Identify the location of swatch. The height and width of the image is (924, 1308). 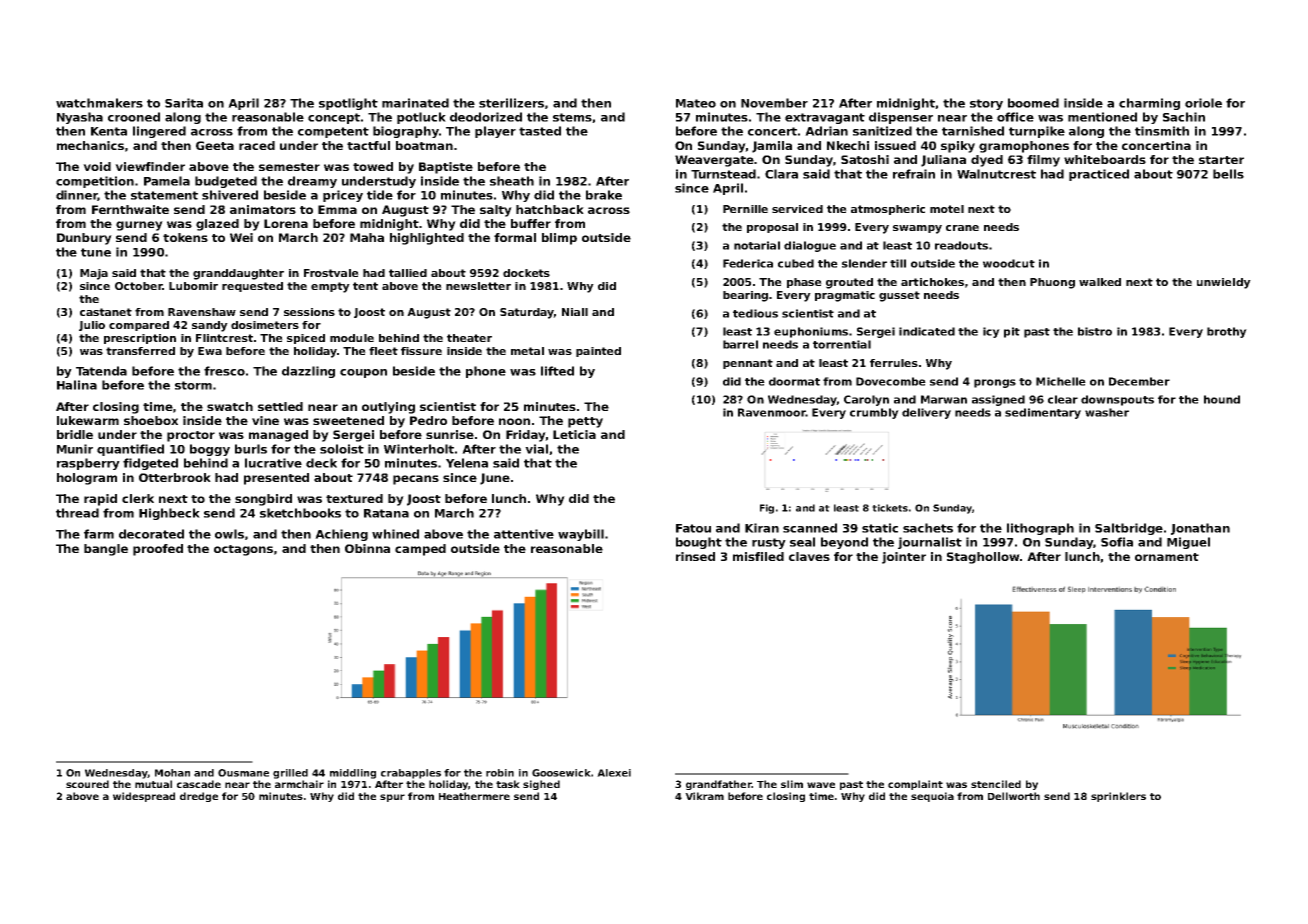
(230, 406).
